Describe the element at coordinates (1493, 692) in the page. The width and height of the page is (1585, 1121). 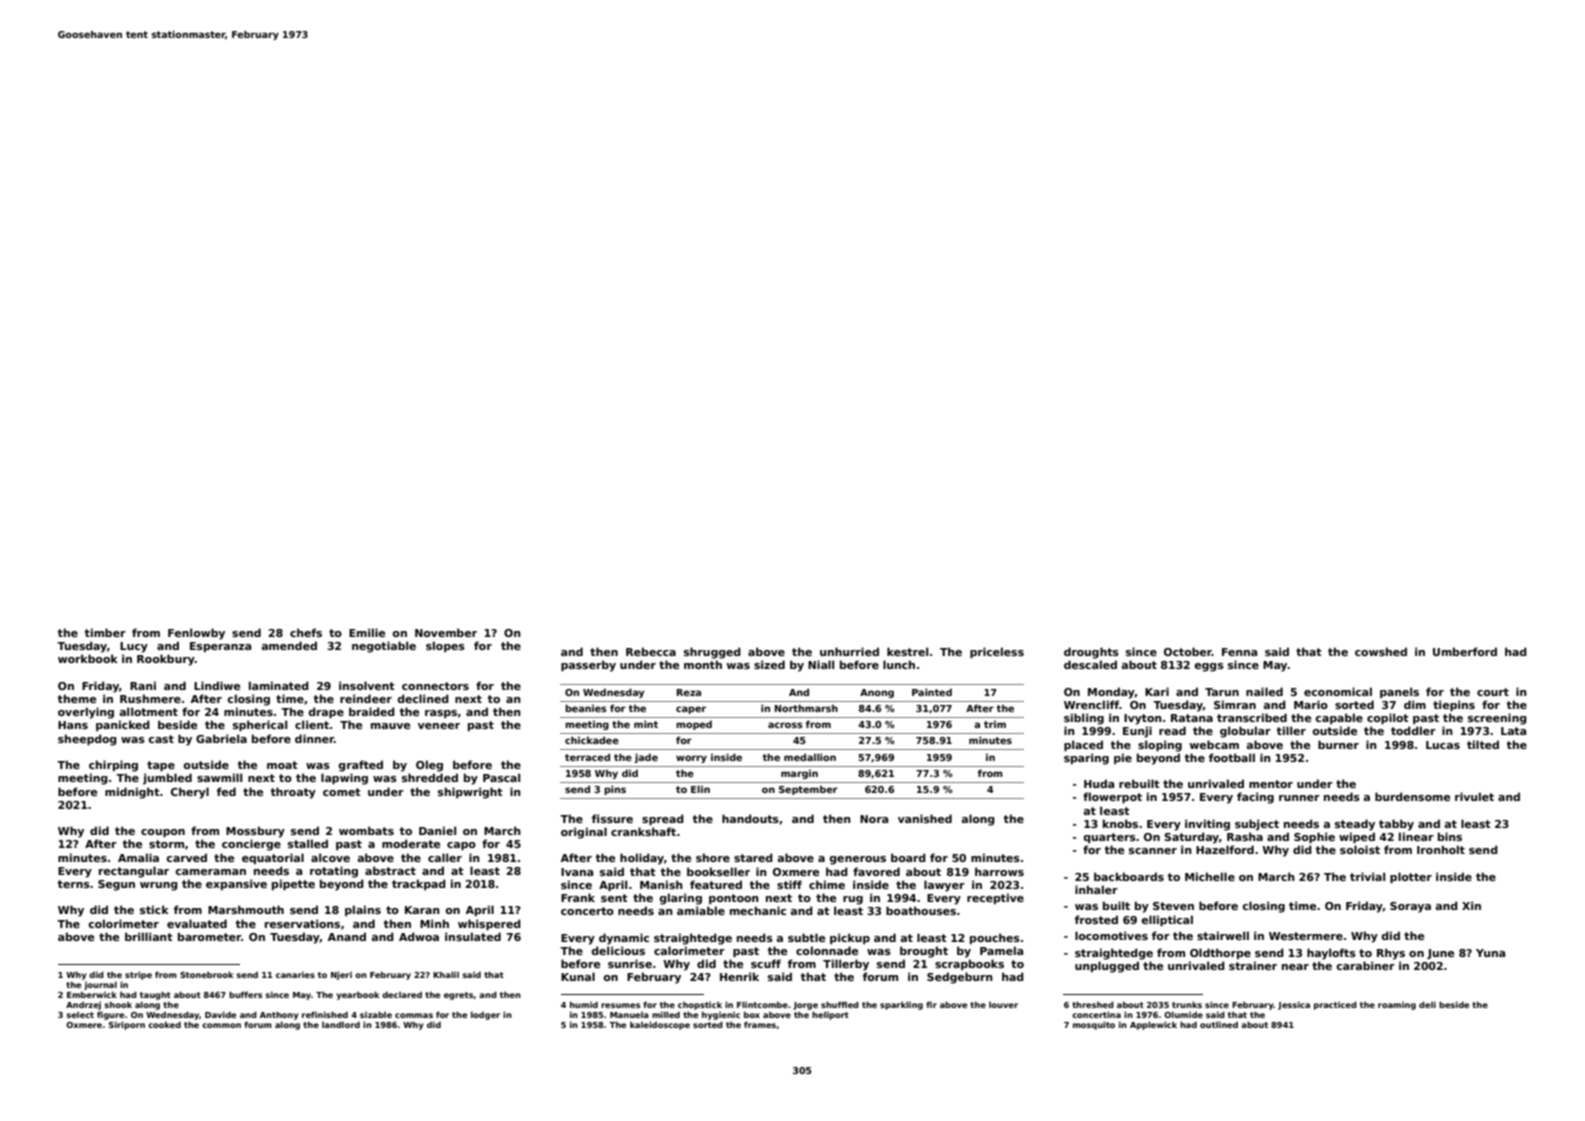
I see `court` at that location.
